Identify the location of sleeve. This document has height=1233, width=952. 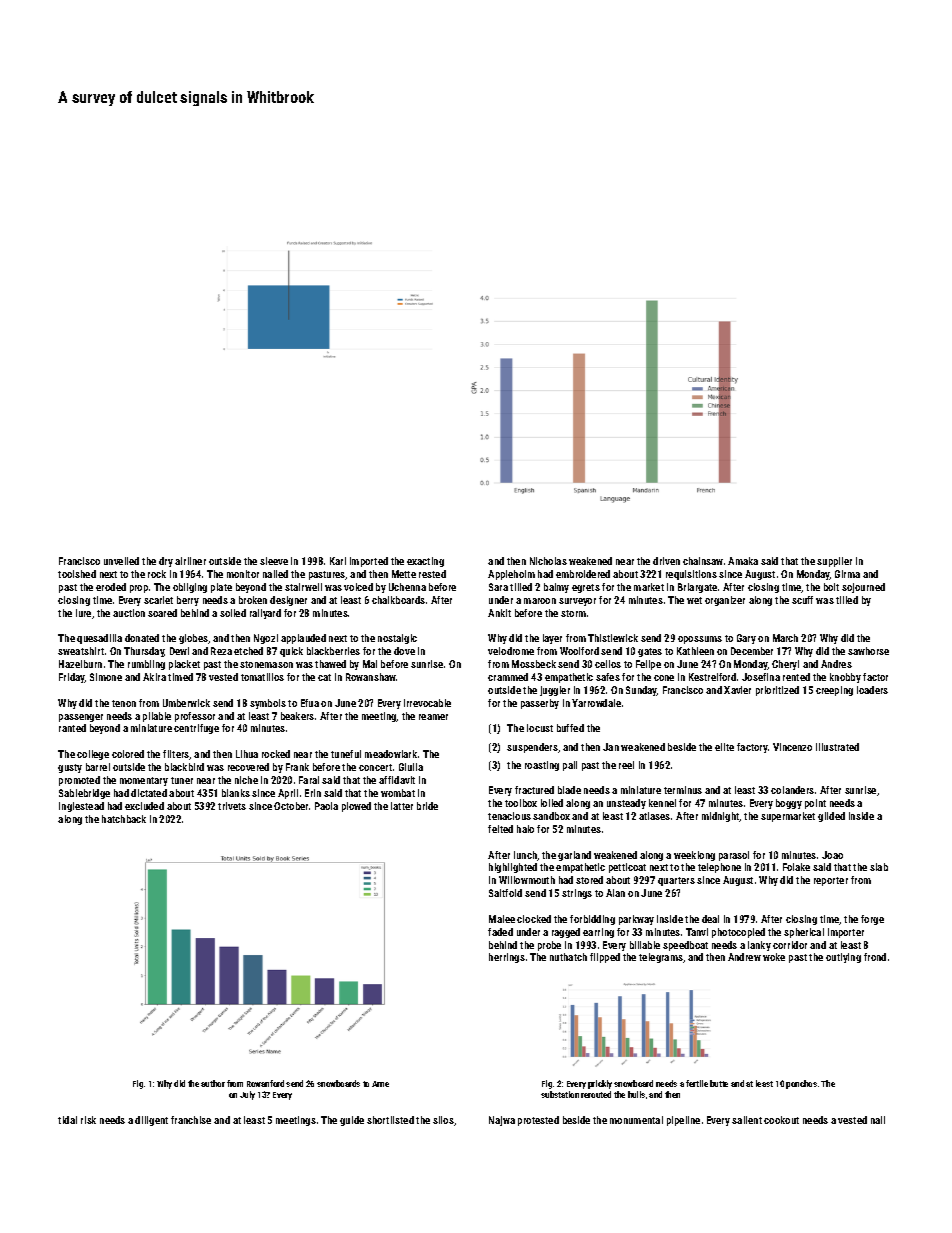
(274, 561).
